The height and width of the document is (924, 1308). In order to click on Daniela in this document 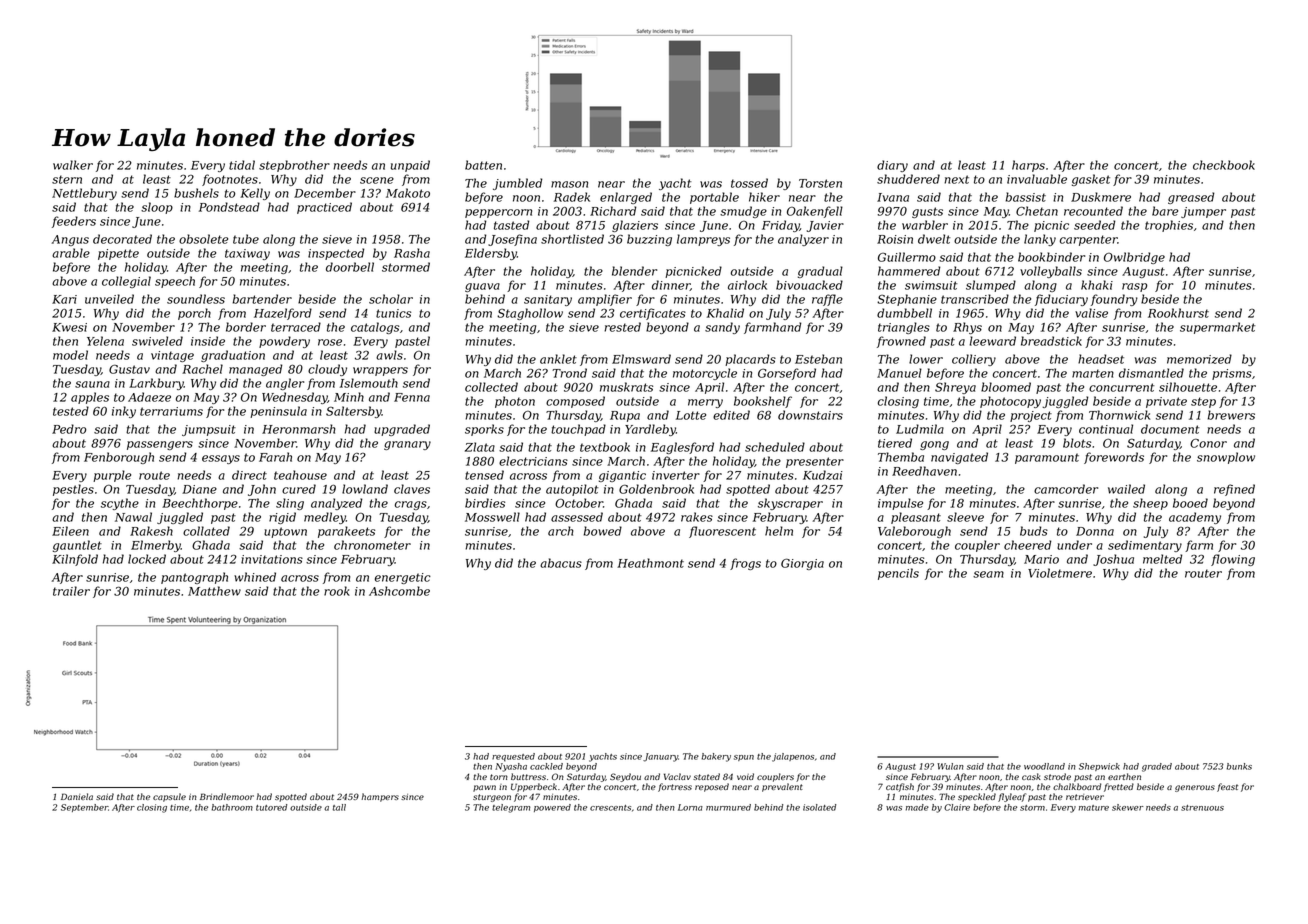, I will do `click(77, 796)`.
